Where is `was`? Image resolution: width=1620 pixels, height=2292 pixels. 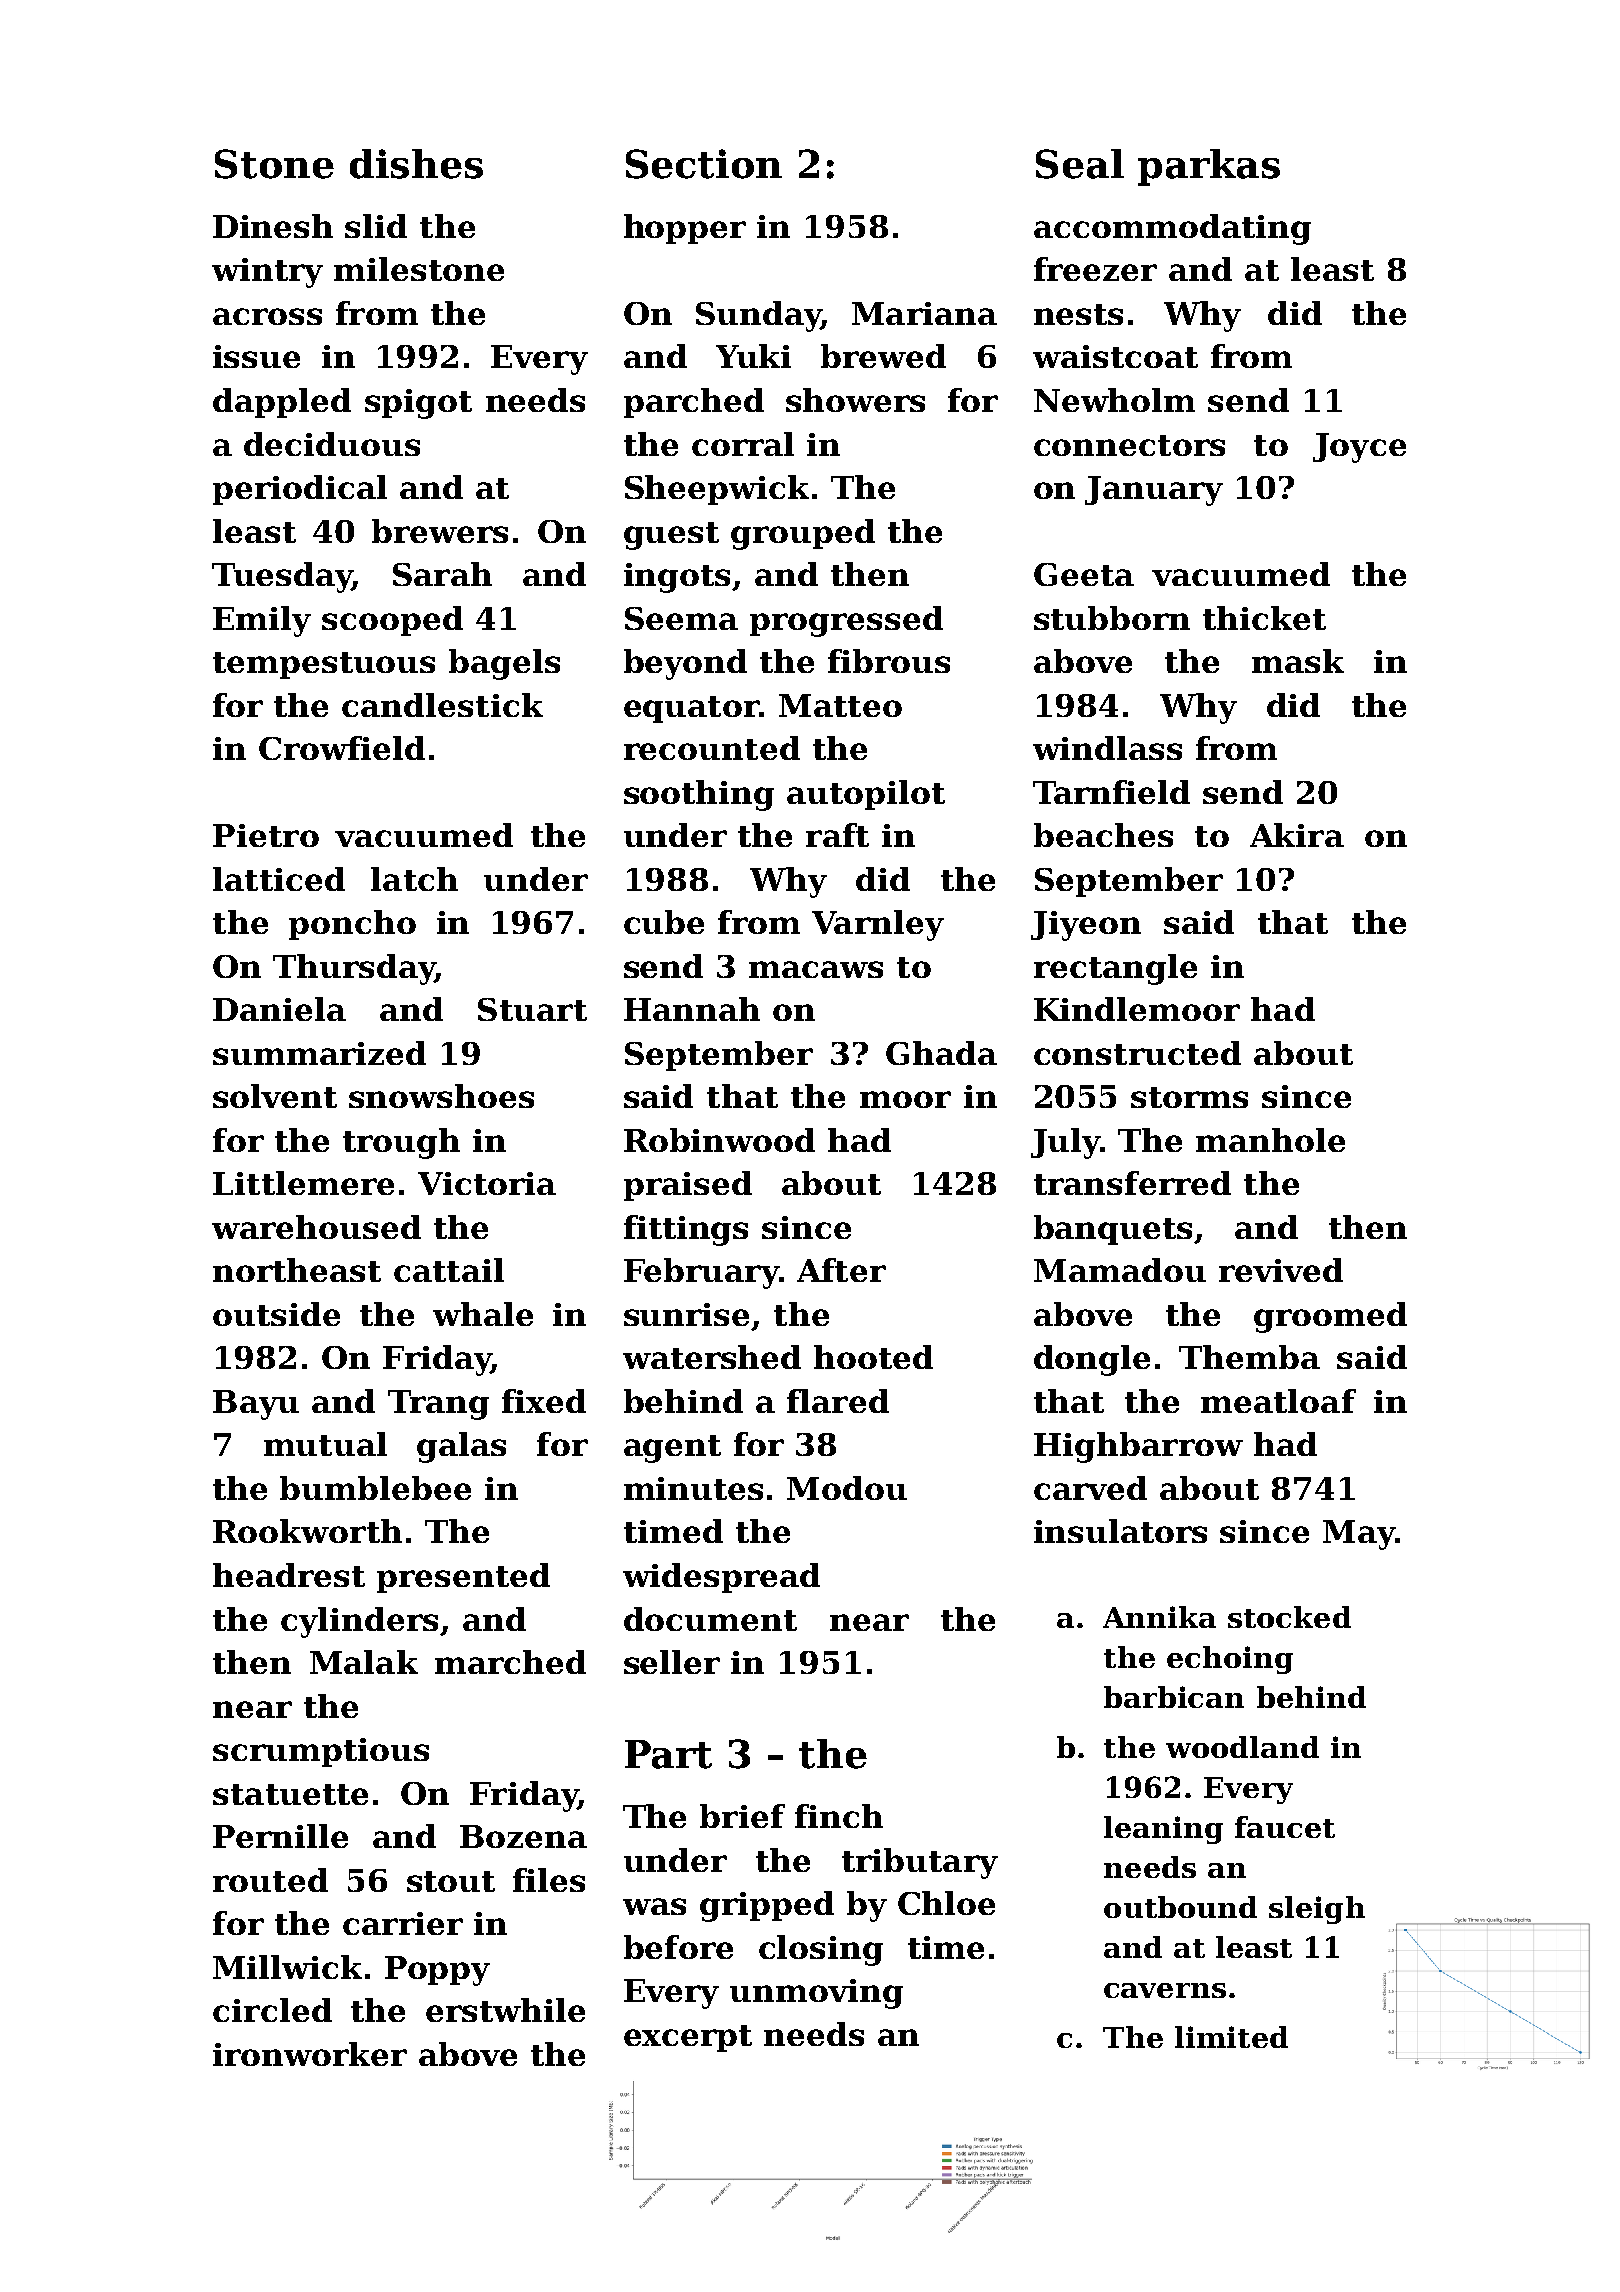 was is located at coordinates (654, 1906).
